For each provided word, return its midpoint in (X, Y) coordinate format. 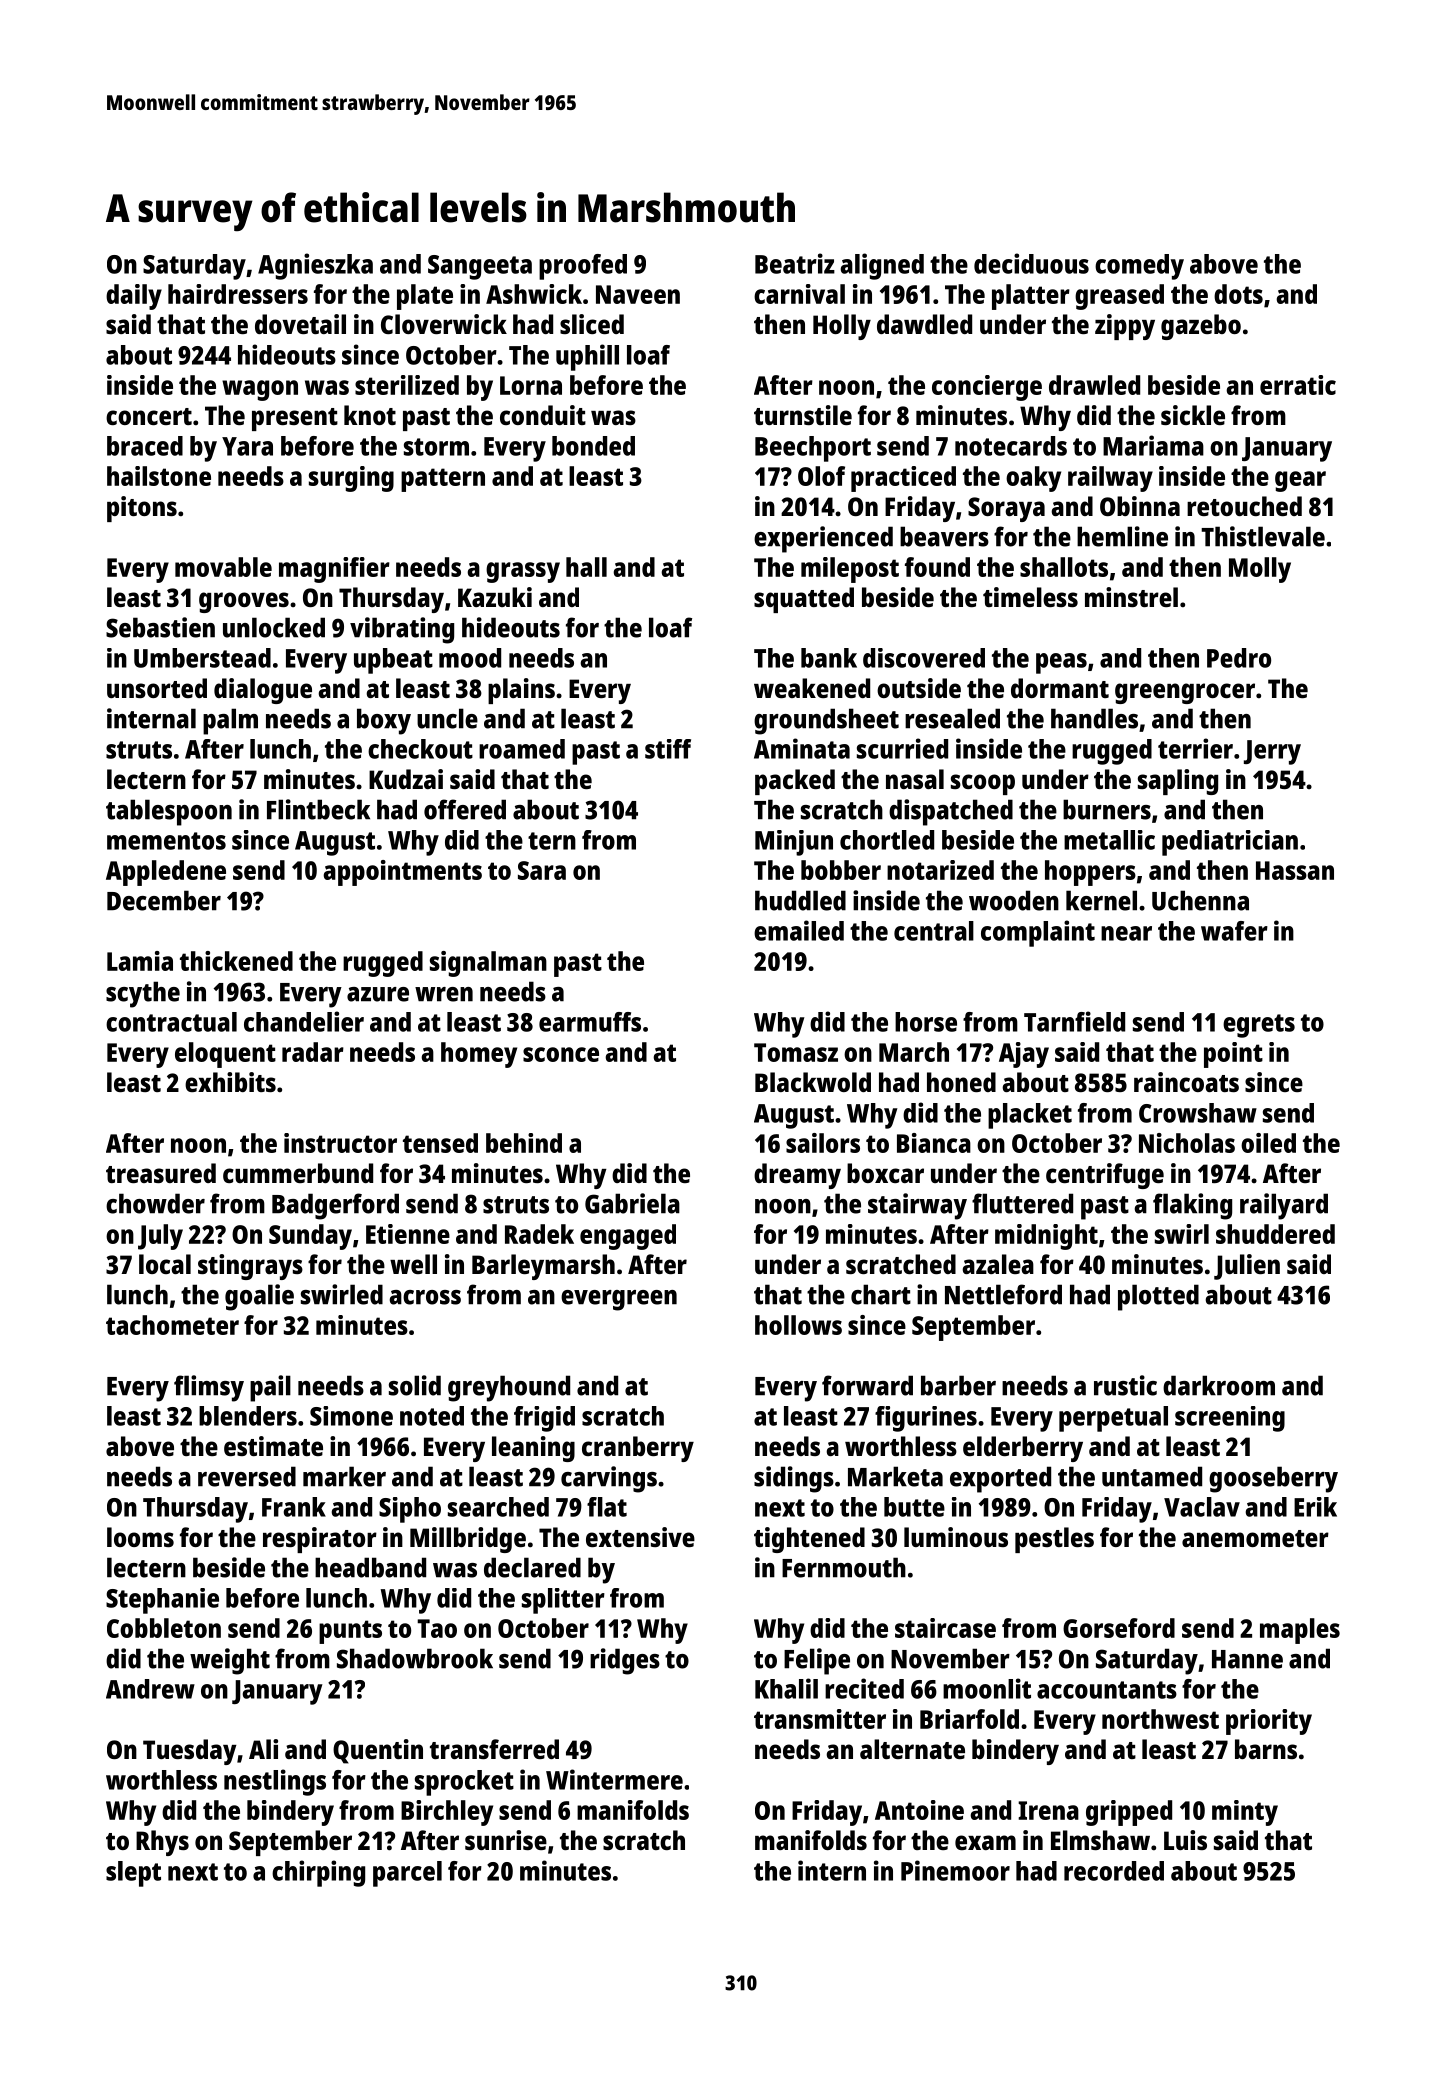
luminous (956, 1537)
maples (1300, 1631)
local (165, 1264)
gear (1300, 481)
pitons (142, 509)
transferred (494, 1749)
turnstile (803, 415)
